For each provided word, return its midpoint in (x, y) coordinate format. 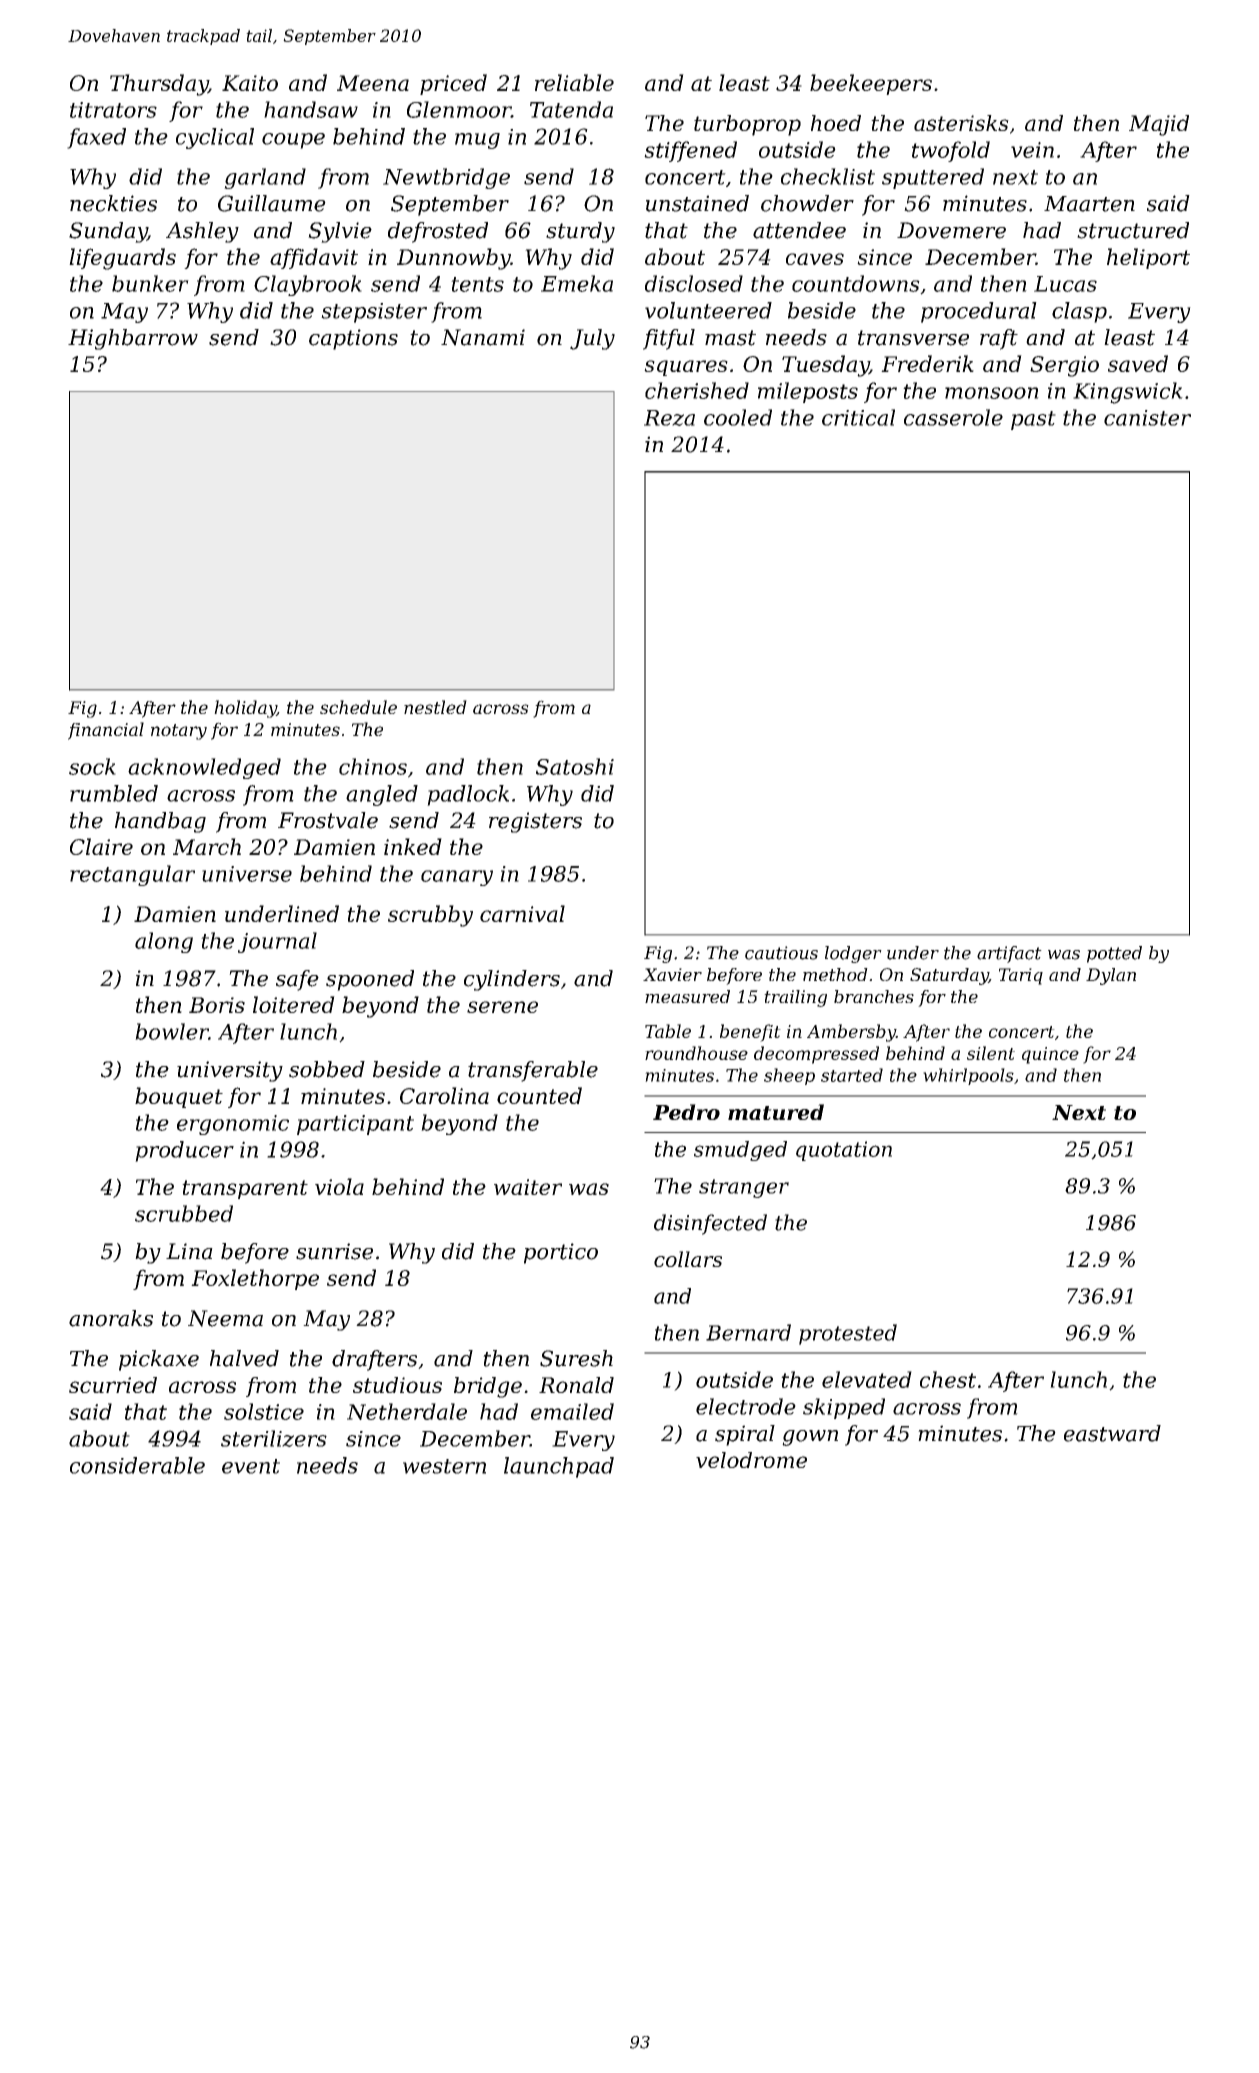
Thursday (159, 85)
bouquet (179, 1097)
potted (1114, 954)
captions (353, 339)
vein (1032, 150)
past (1033, 420)
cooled (738, 417)
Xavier (672, 974)
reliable (574, 82)
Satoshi (575, 766)
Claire (101, 846)
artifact (1009, 954)
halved (244, 1358)
